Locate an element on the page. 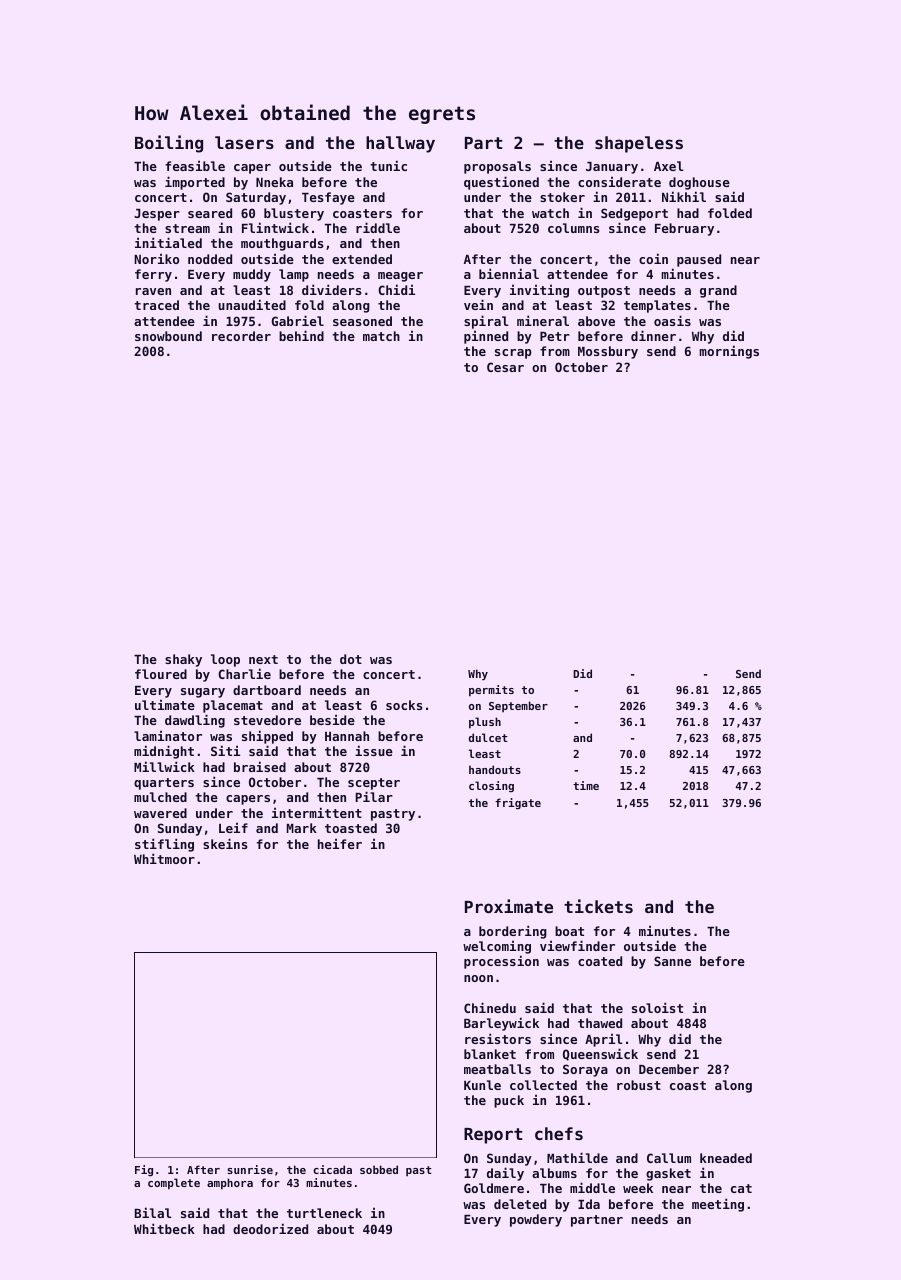  Pilar is located at coordinates (374, 796).
